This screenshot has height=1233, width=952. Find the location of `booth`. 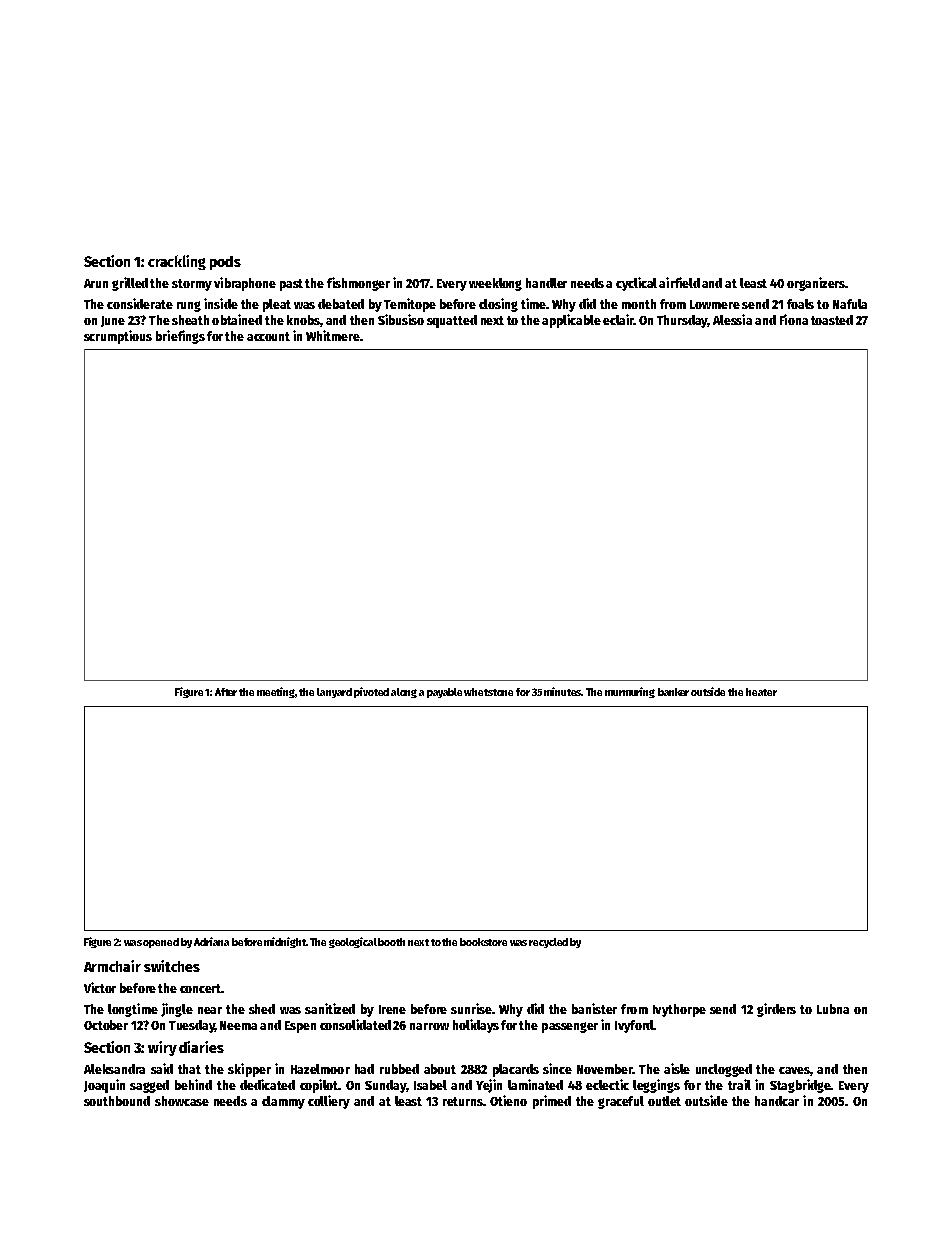

booth is located at coordinates (391, 942).
